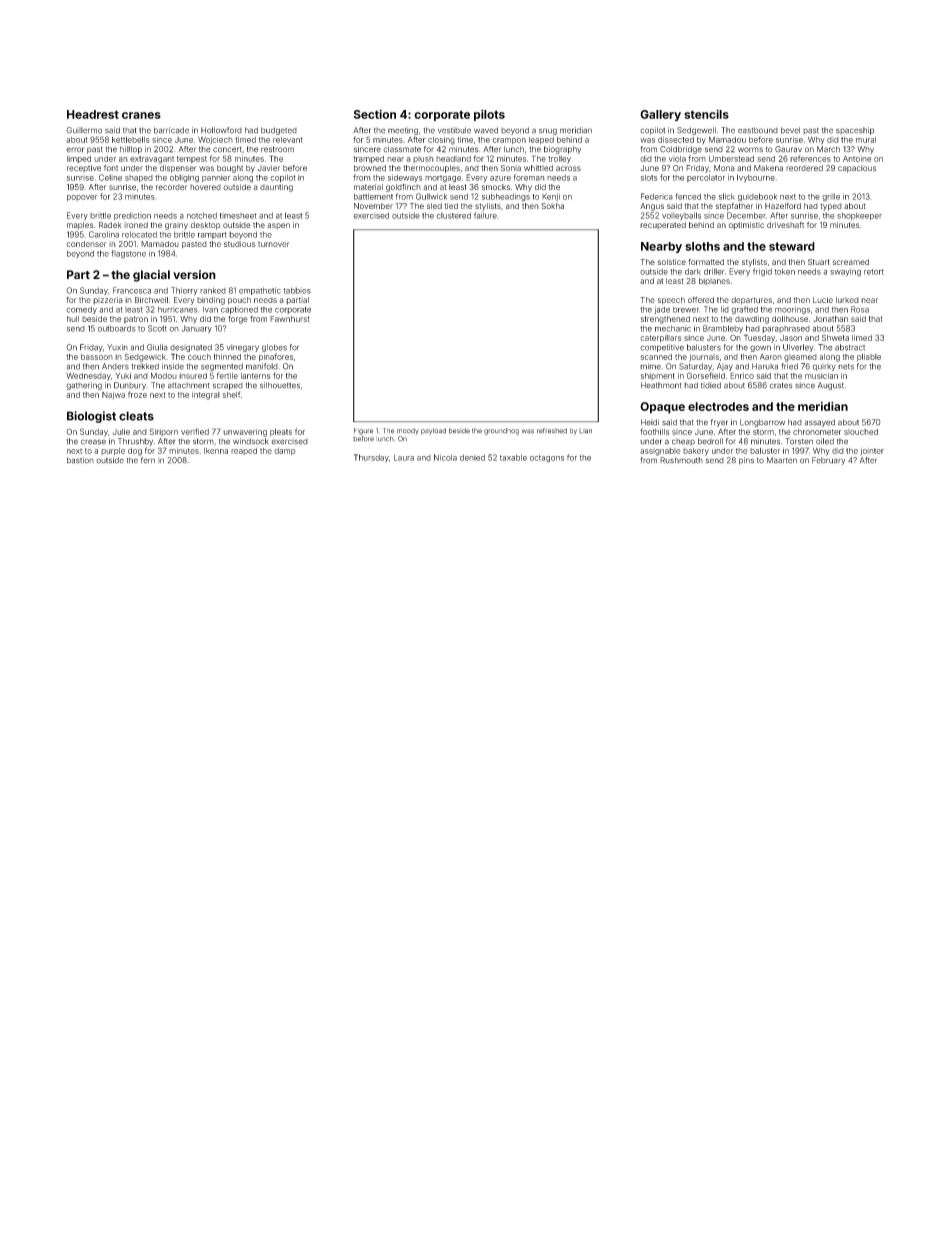 This screenshot has height=1233, width=952. I want to click on bastion, so click(80, 460).
